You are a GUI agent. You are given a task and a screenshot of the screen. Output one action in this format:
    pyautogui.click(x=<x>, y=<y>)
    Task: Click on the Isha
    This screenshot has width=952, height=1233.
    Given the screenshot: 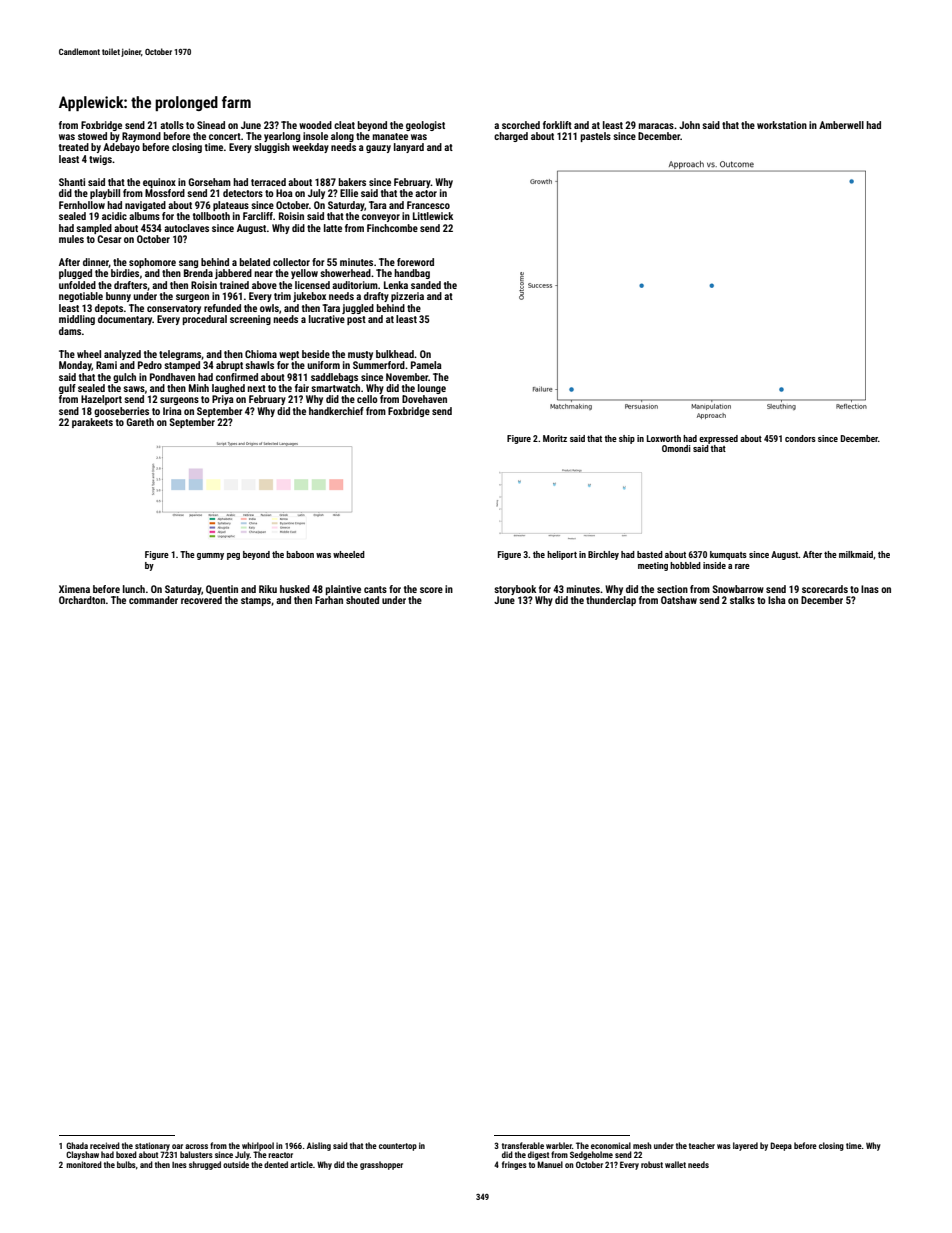 What is the action you would take?
    pyautogui.click(x=777, y=600)
